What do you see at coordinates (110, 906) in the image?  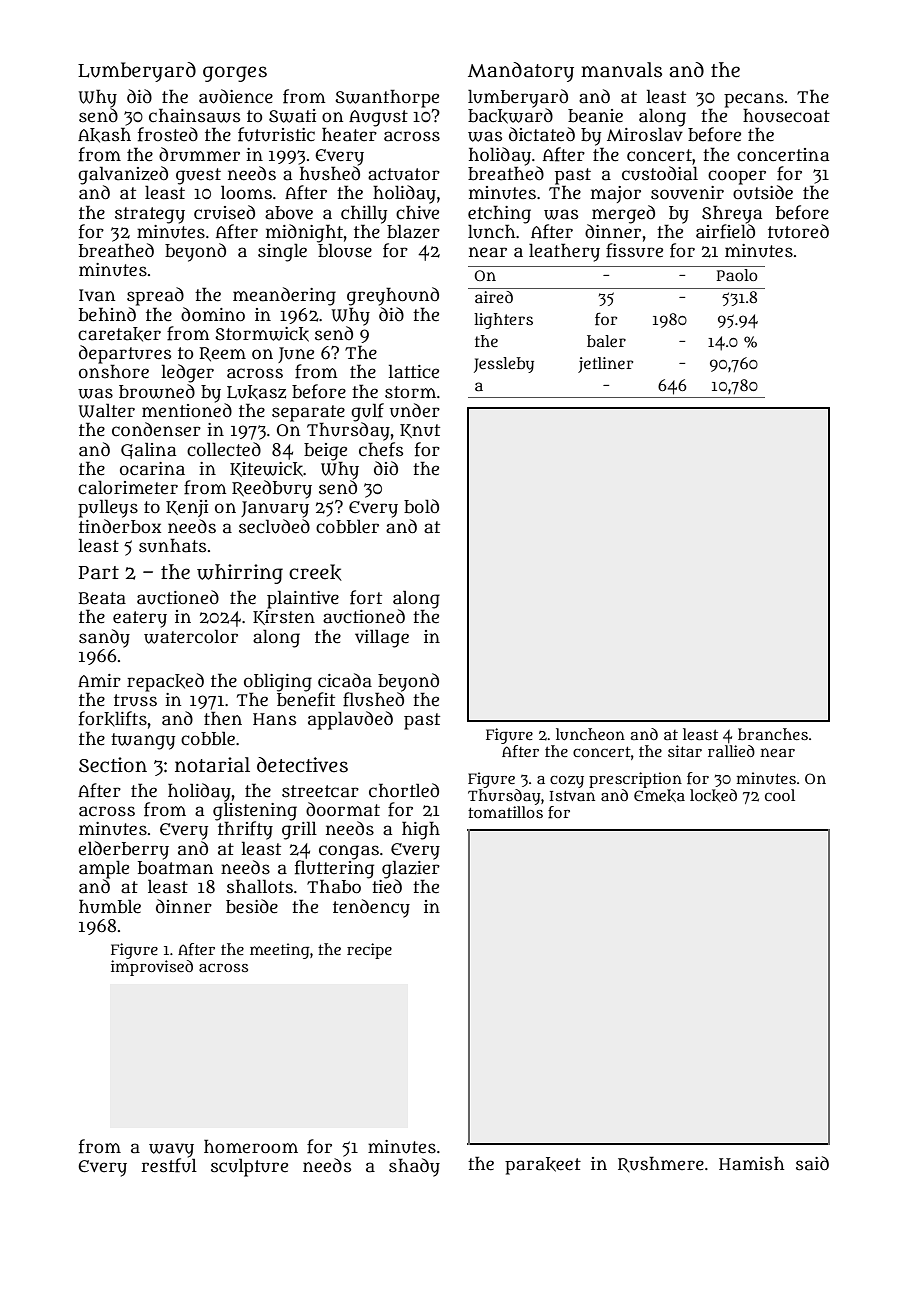 I see `humble` at bounding box center [110, 906].
